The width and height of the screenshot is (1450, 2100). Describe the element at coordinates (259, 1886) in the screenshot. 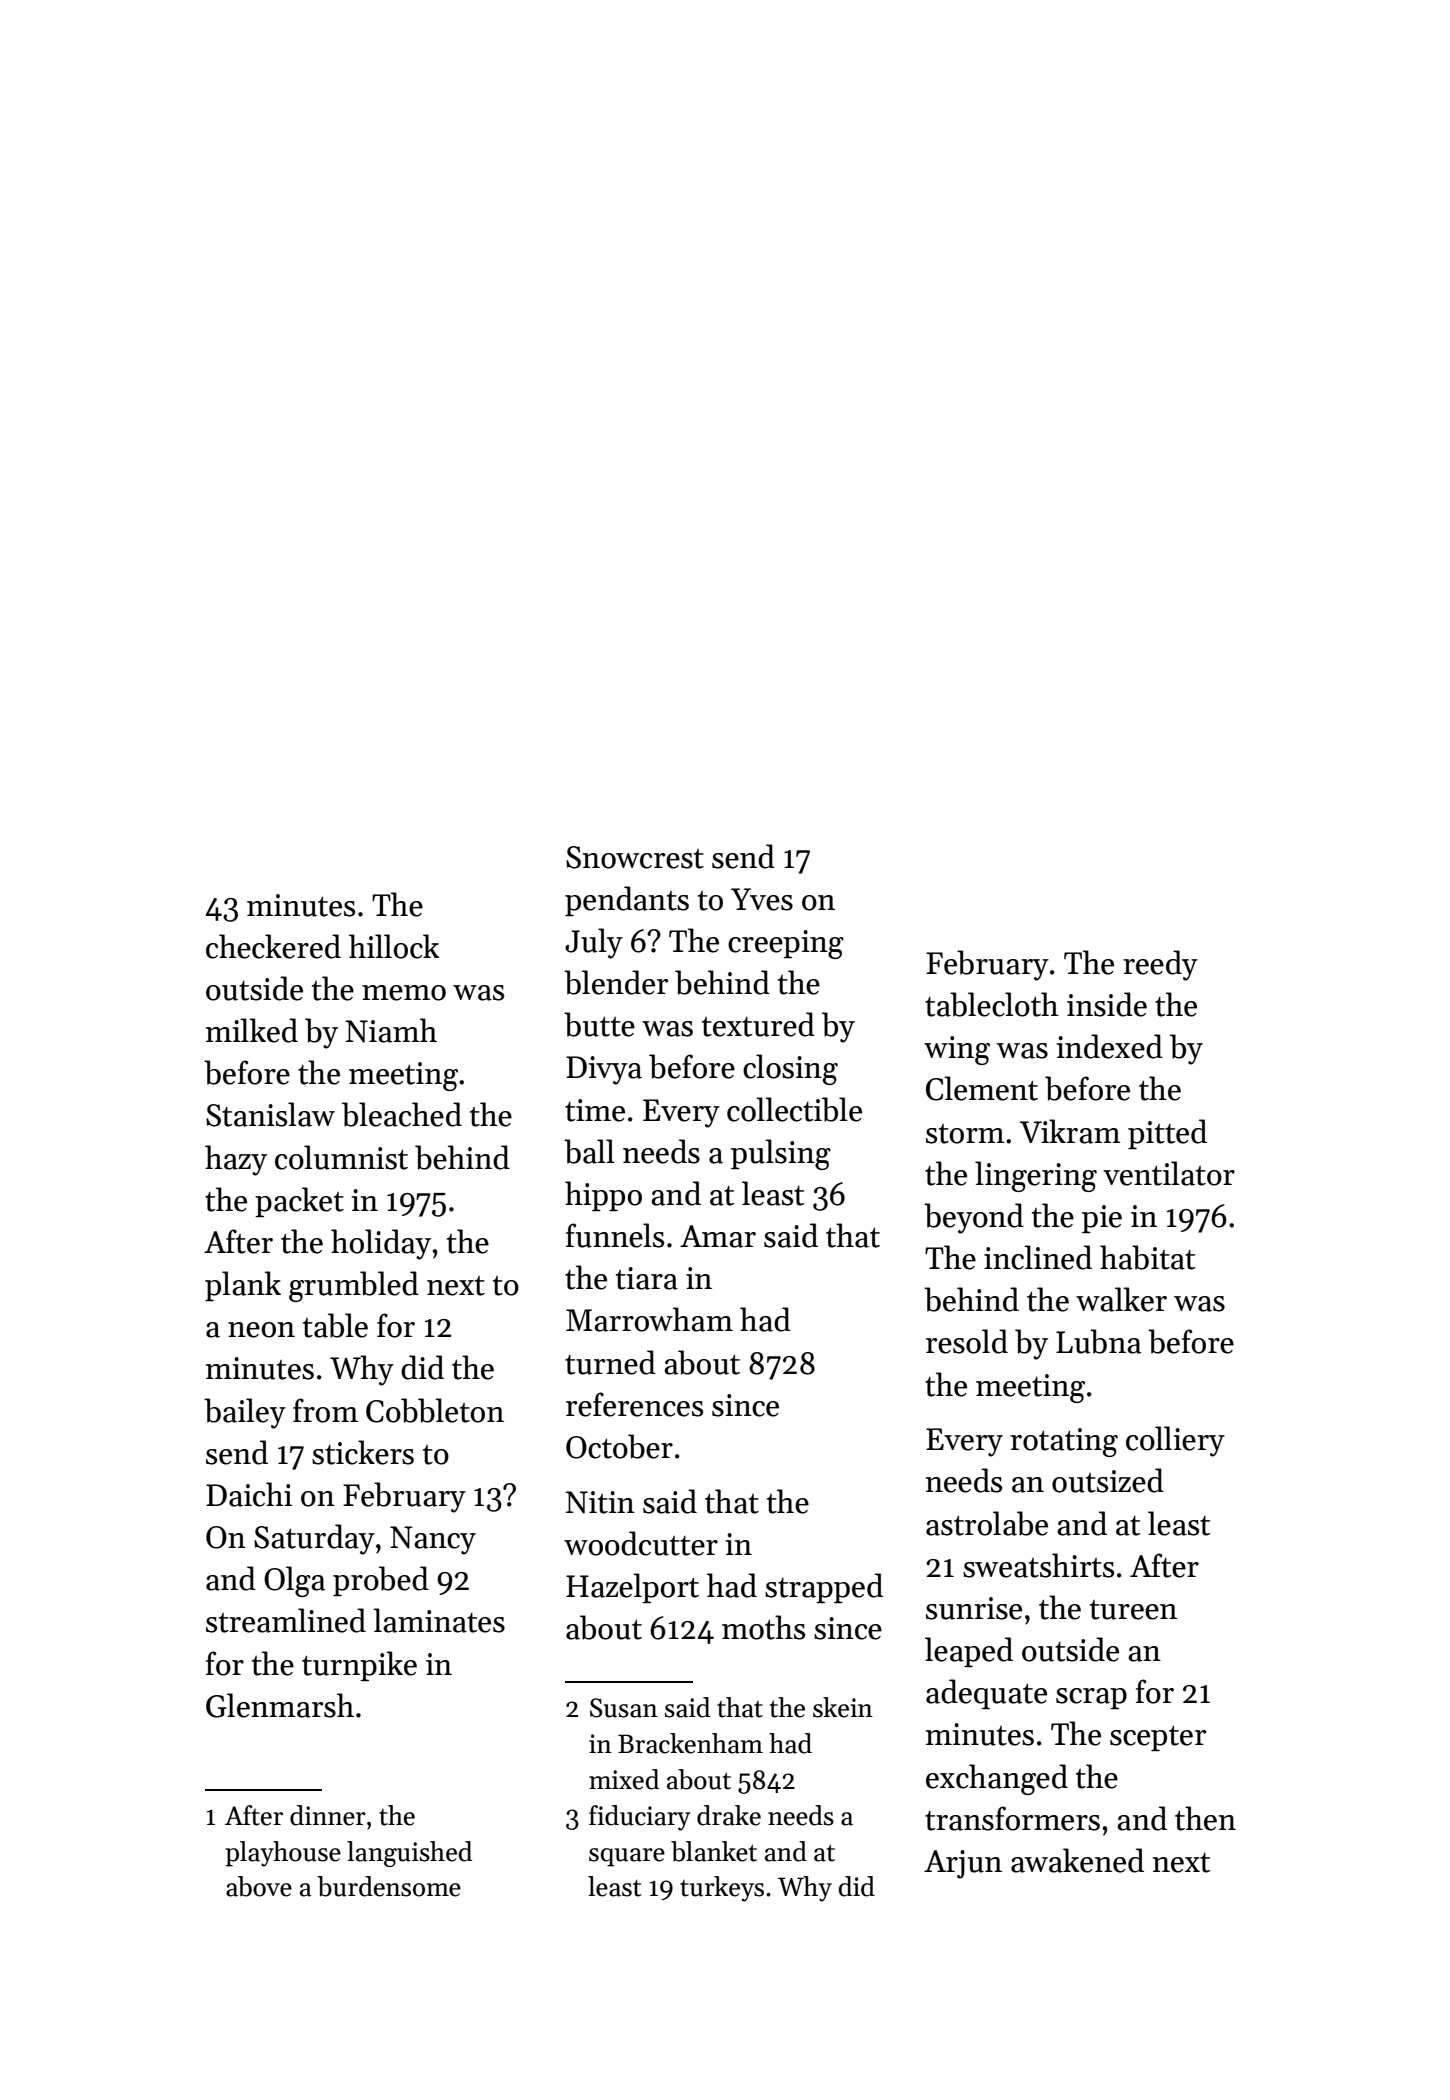

I see `above` at that location.
